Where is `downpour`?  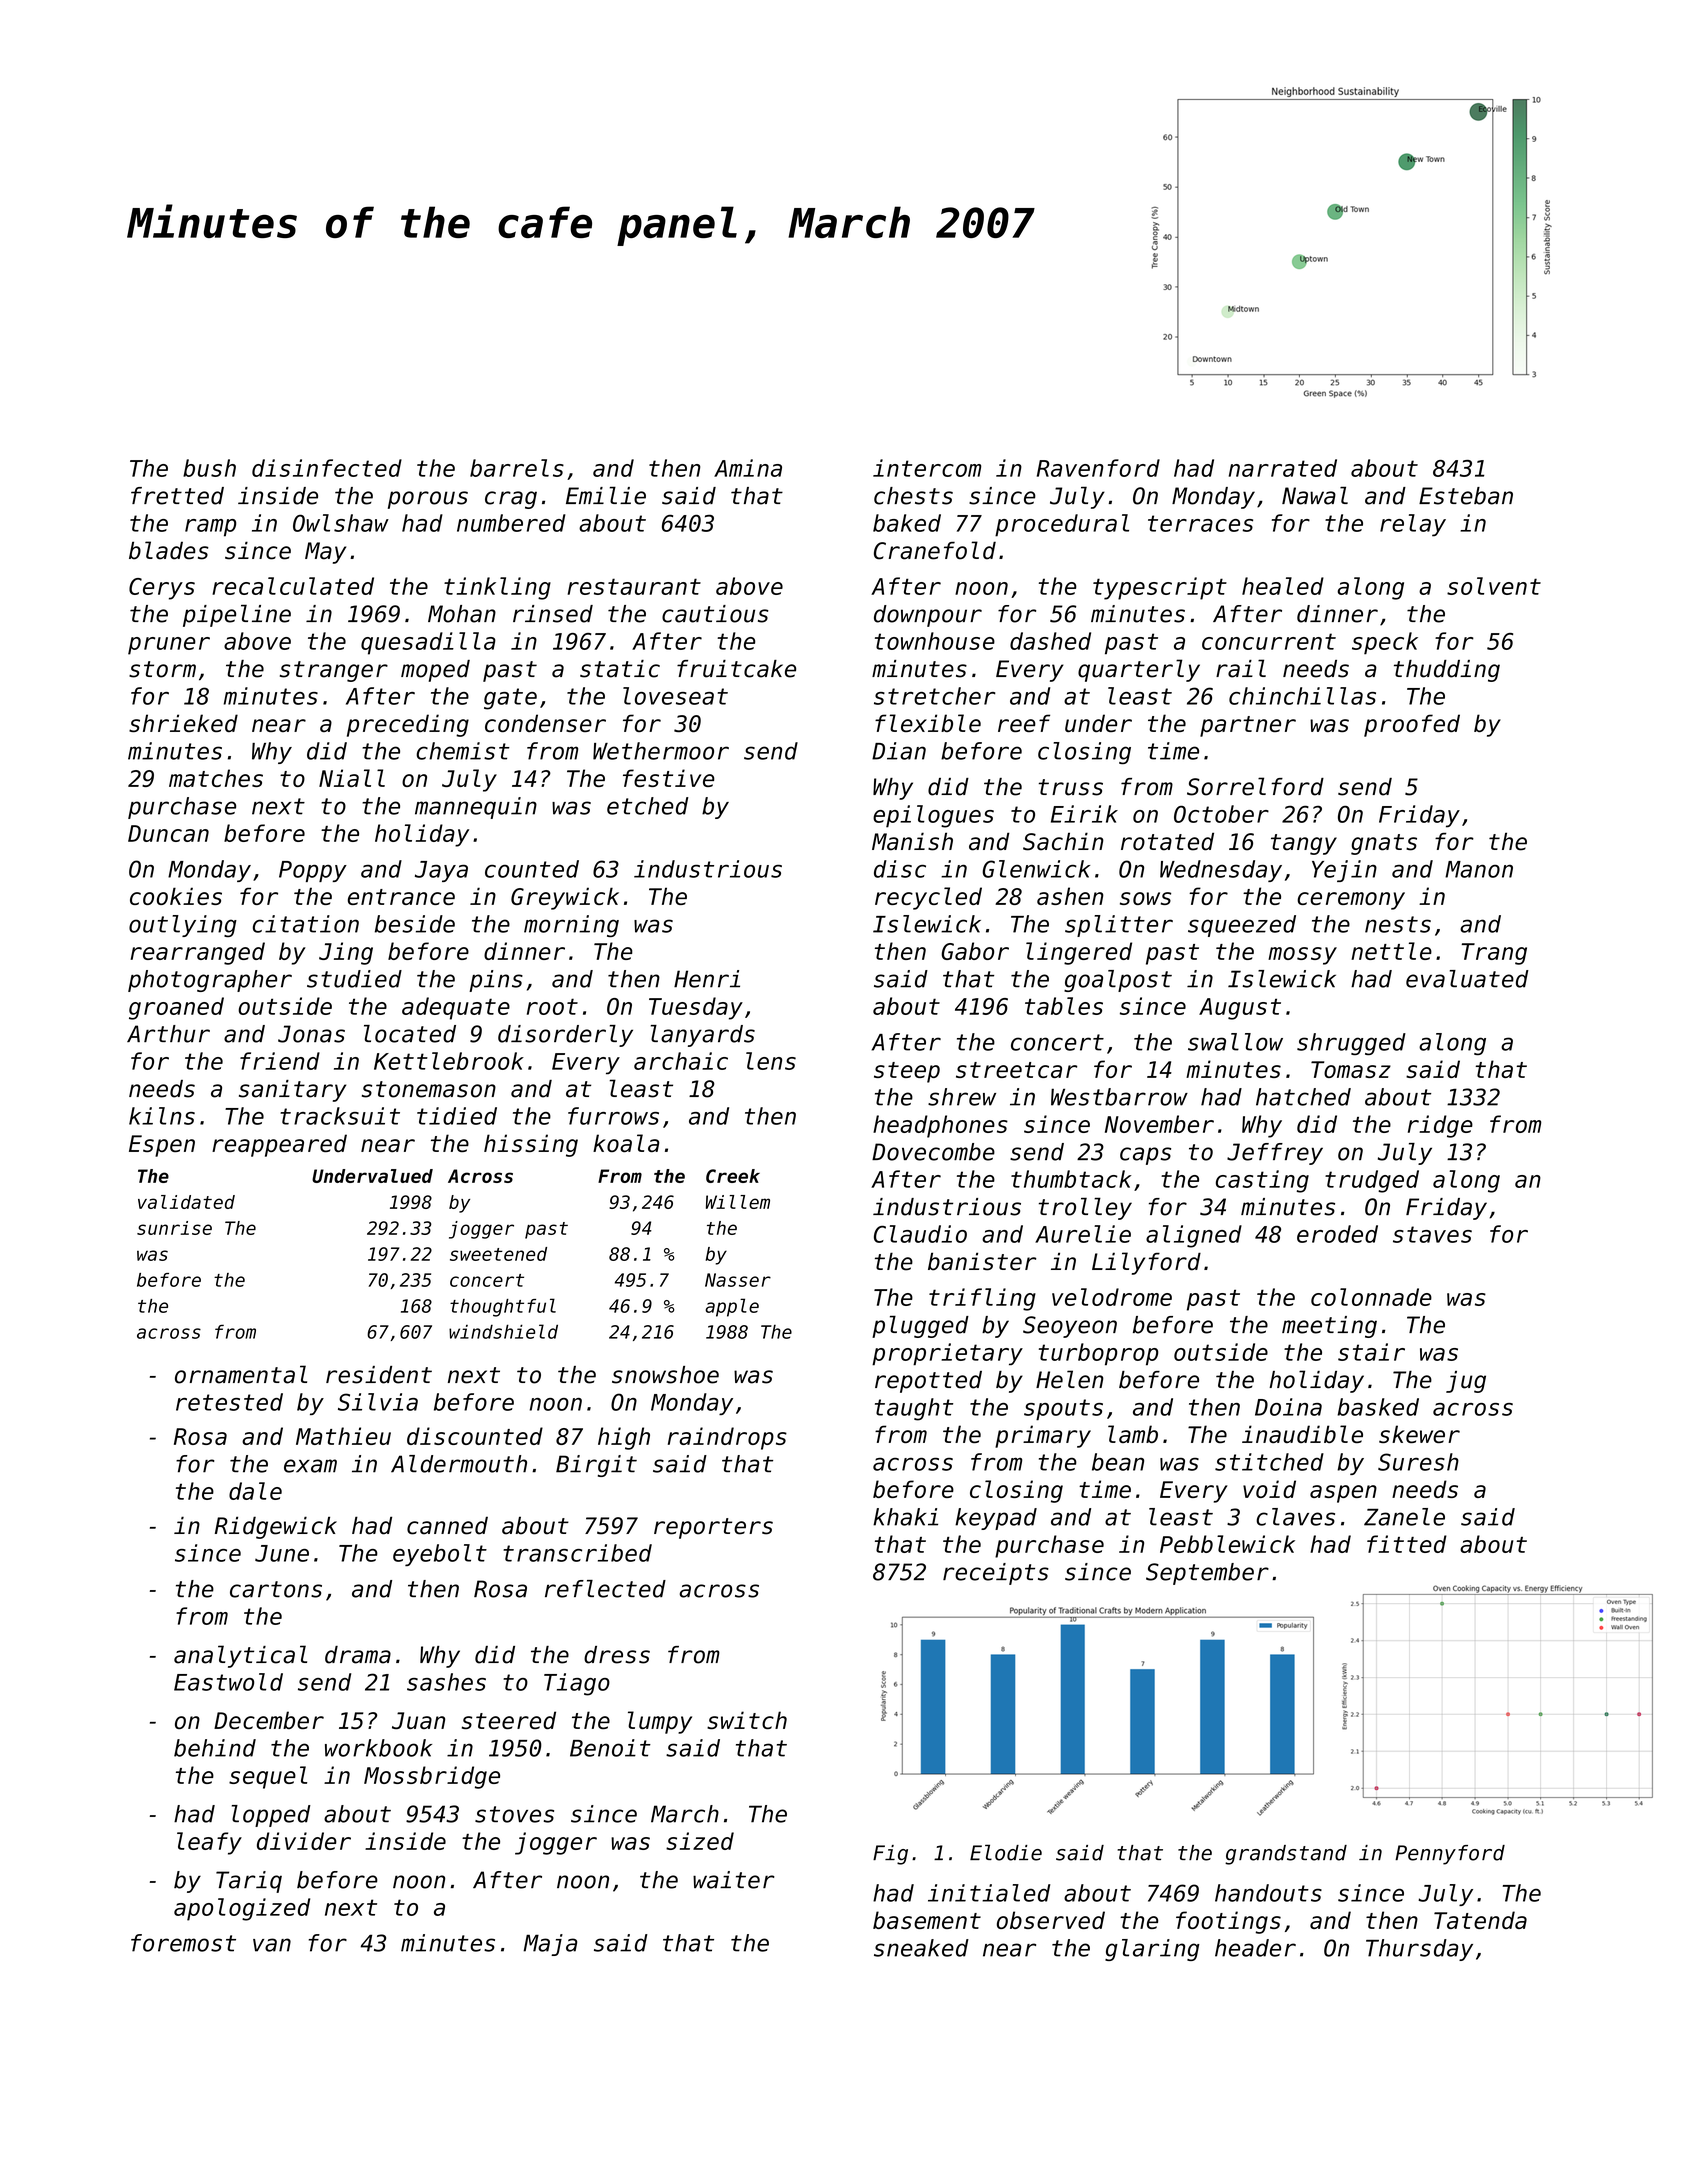
downpour is located at coordinates (928, 616).
